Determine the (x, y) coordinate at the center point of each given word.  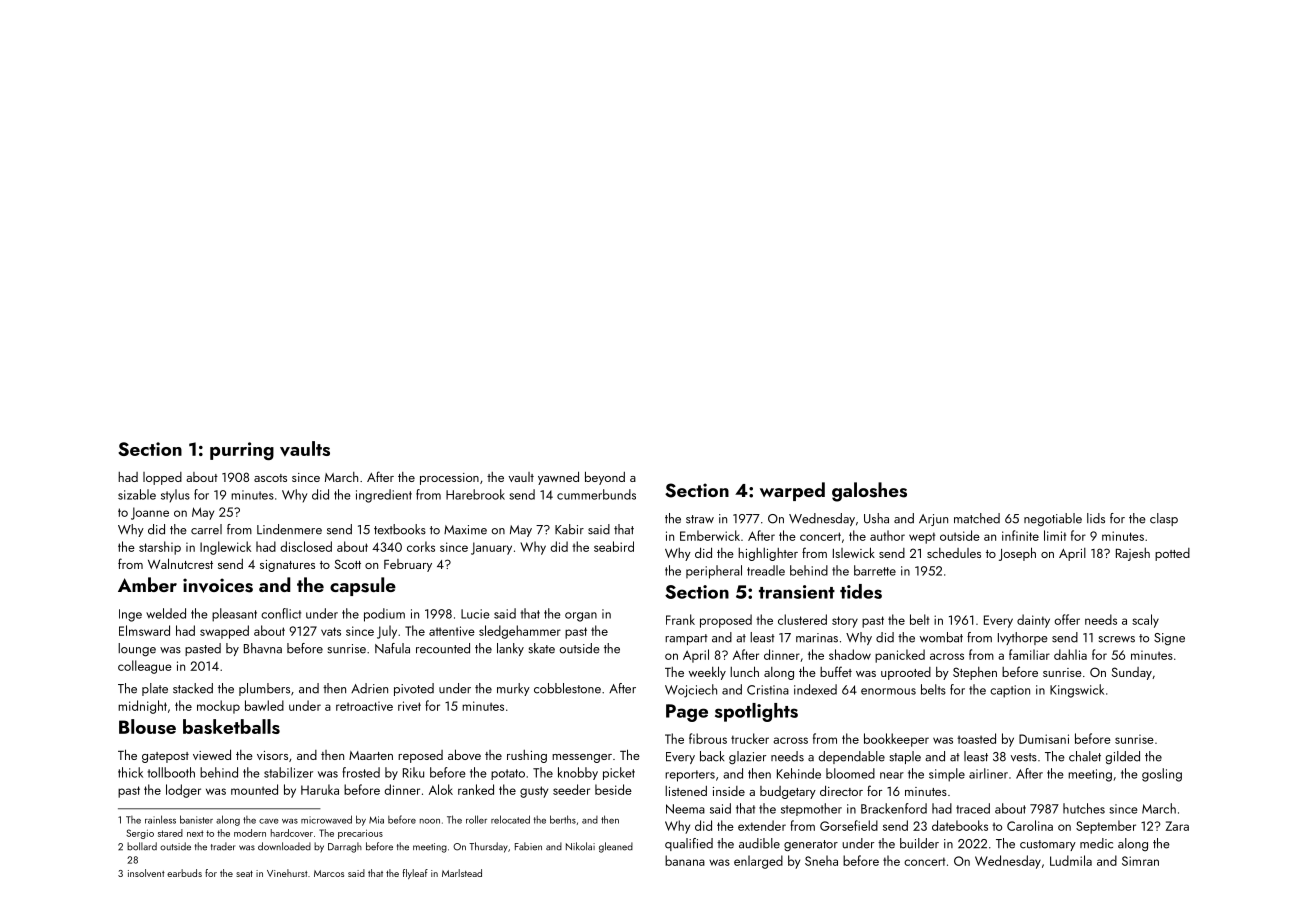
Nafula (392, 648)
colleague (145, 667)
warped (792, 491)
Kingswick (1077, 691)
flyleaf (415, 874)
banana (685, 860)
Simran (1140, 861)
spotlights (756, 712)
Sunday (1132, 673)
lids (1096, 518)
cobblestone (567, 688)
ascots (270, 478)
